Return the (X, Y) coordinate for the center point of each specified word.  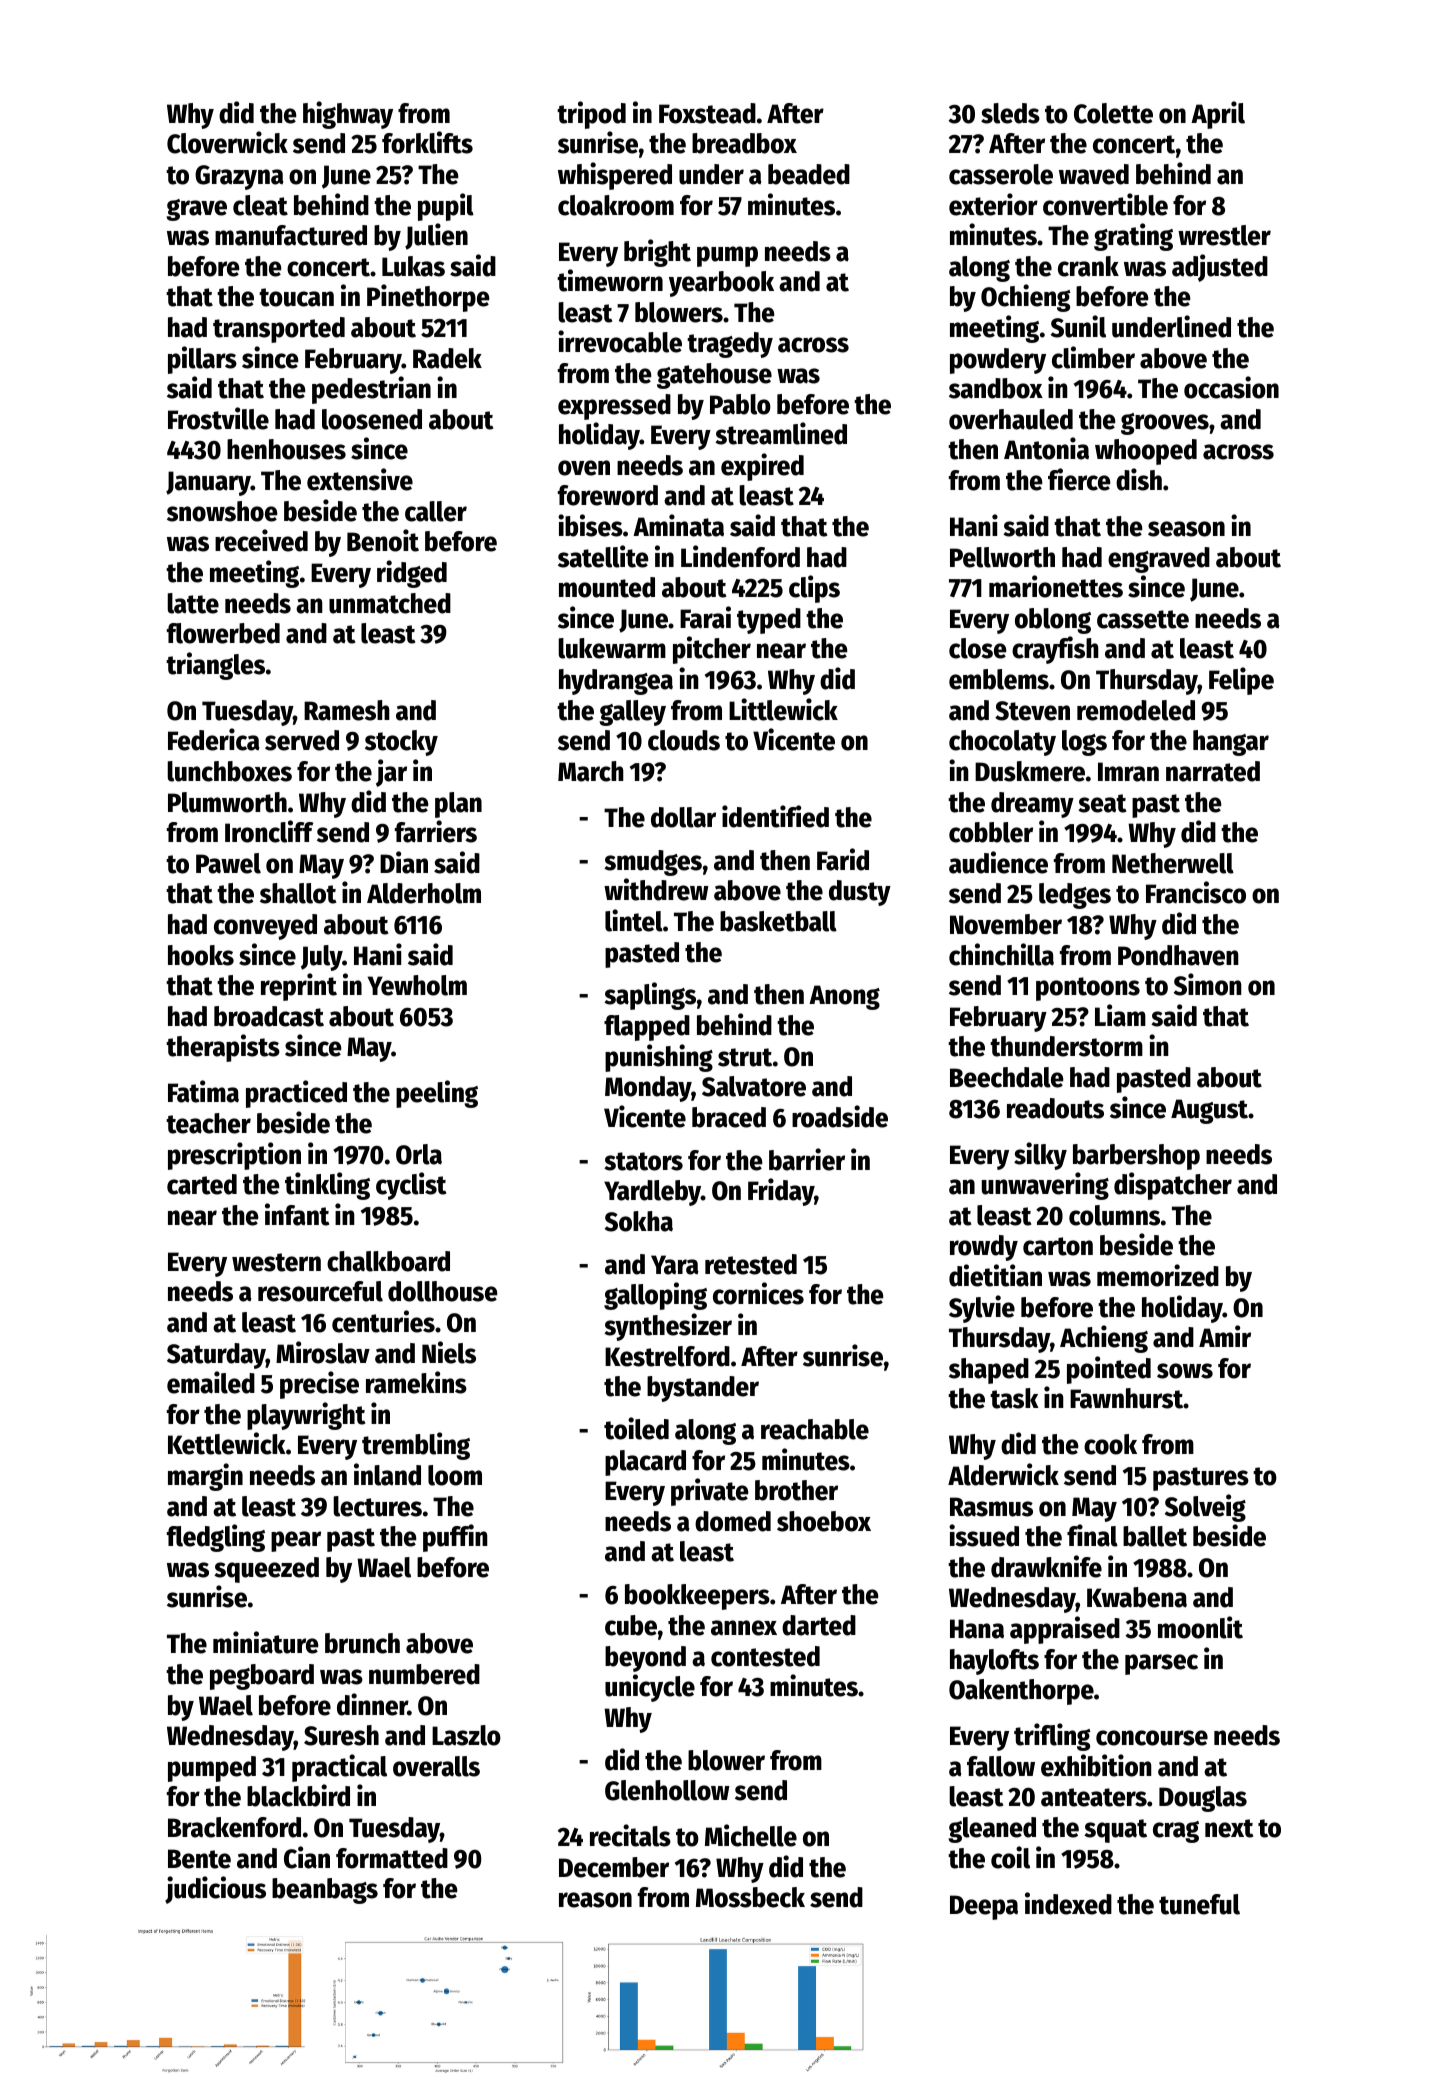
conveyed (265, 927)
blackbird (298, 1795)
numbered (424, 1674)
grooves (1165, 424)
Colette (1113, 113)
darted (819, 1625)
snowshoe (222, 511)
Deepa (984, 1907)
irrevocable (620, 341)
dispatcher (1173, 1186)
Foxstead (707, 113)
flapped (647, 1028)
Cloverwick (227, 142)
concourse (1152, 1738)
